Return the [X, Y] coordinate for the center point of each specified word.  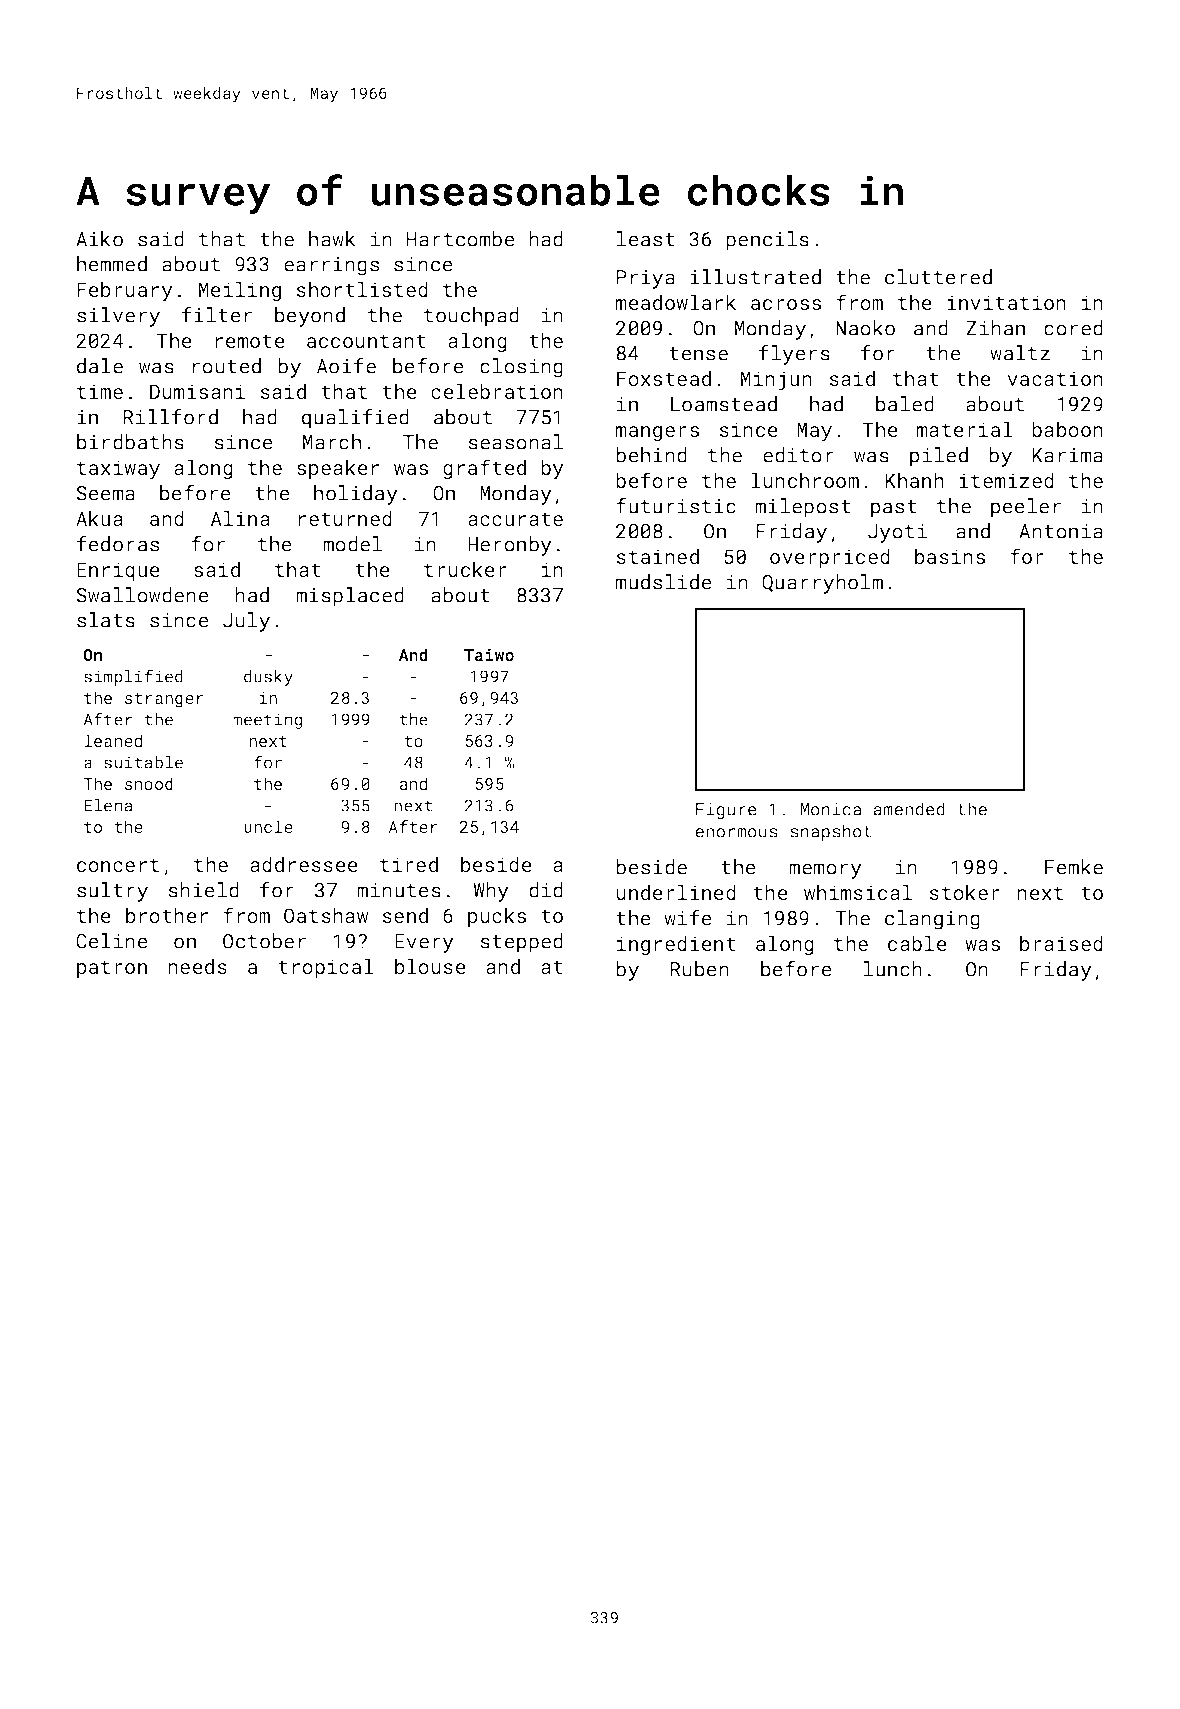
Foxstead [664, 378]
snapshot [831, 832]
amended [909, 809]
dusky [268, 678]
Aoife [346, 366]
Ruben [700, 969]
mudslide [664, 582]
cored [1073, 328]
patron [112, 969]
